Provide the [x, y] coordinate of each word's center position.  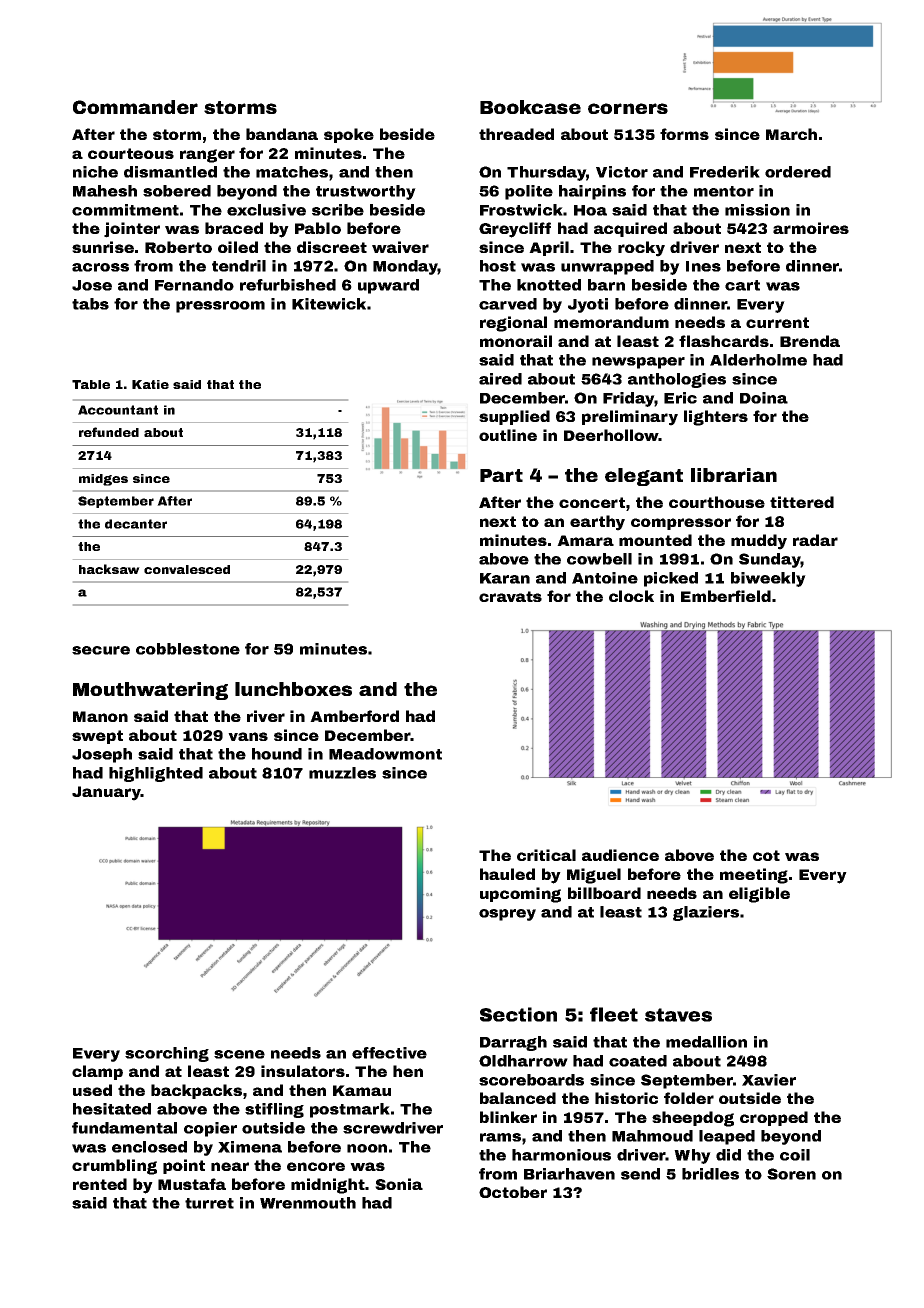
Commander [135, 107]
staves [678, 1015]
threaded [516, 134]
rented [100, 1184]
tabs [90, 304]
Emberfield [726, 596]
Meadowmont [385, 754]
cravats [510, 596]
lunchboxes [293, 689]
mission [757, 210]
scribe [338, 210]
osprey [507, 915]
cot [766, 855]
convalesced [187, 569]
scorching [167, 1054]
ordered [798, 172]
